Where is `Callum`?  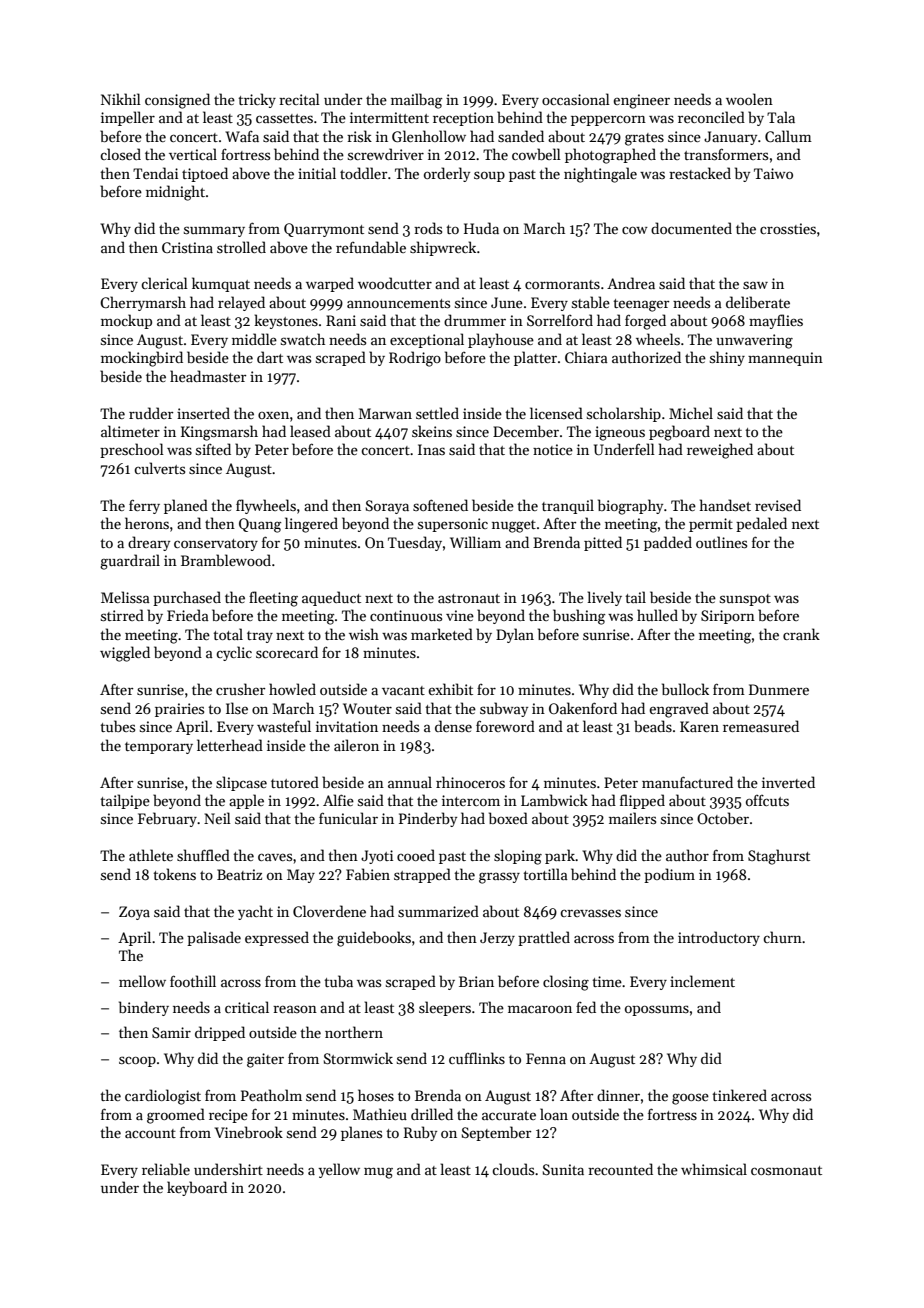
Callum is located at coordinates (788, 136).
